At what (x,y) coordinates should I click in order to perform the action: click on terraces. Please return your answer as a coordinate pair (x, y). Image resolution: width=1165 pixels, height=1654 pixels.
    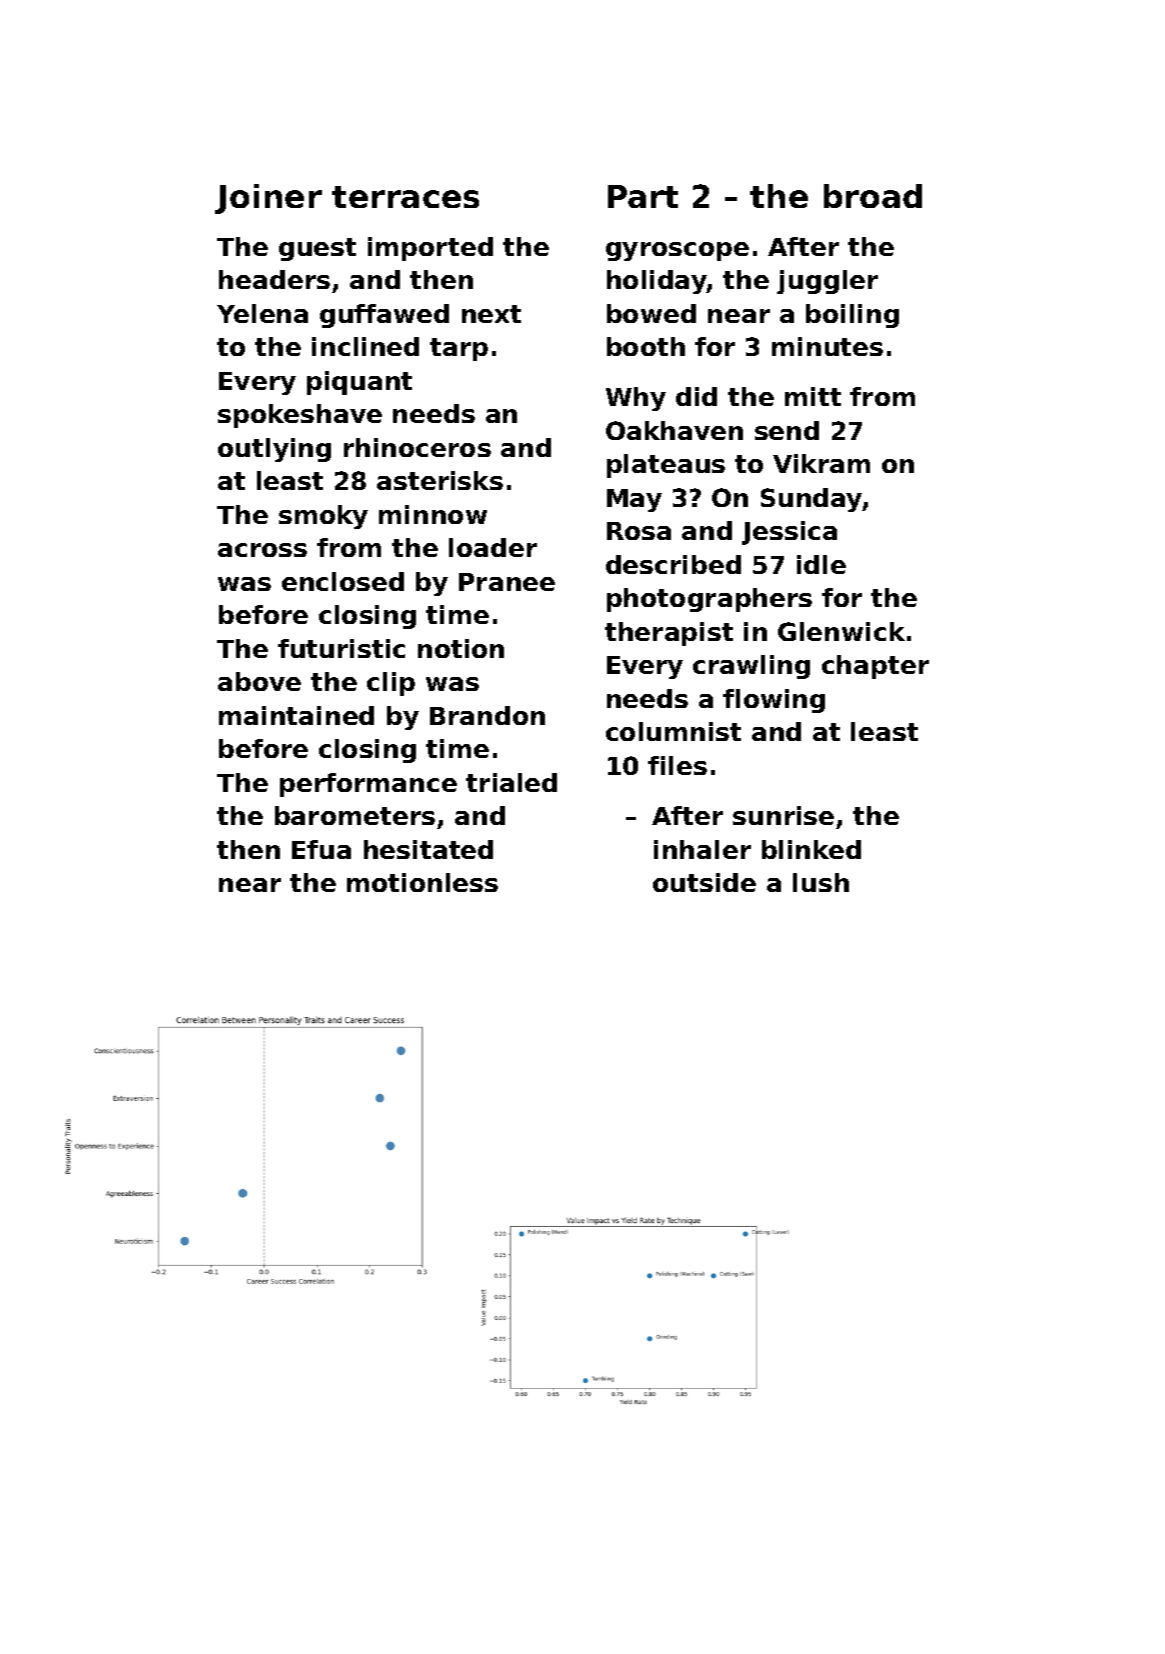
    Looking at the image, I should click on (405, 197).
